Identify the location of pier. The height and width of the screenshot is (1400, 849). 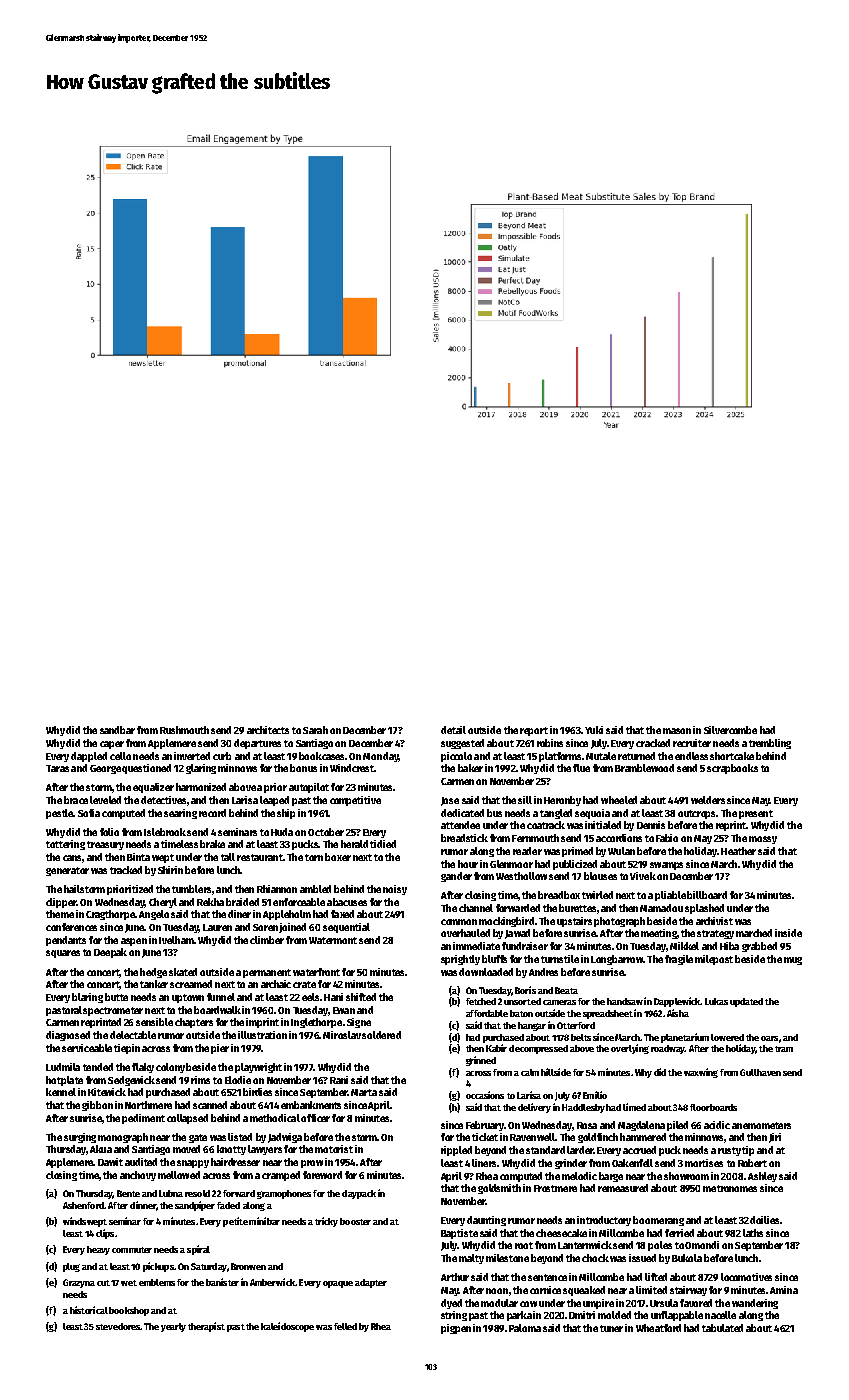
(220, 1049).
